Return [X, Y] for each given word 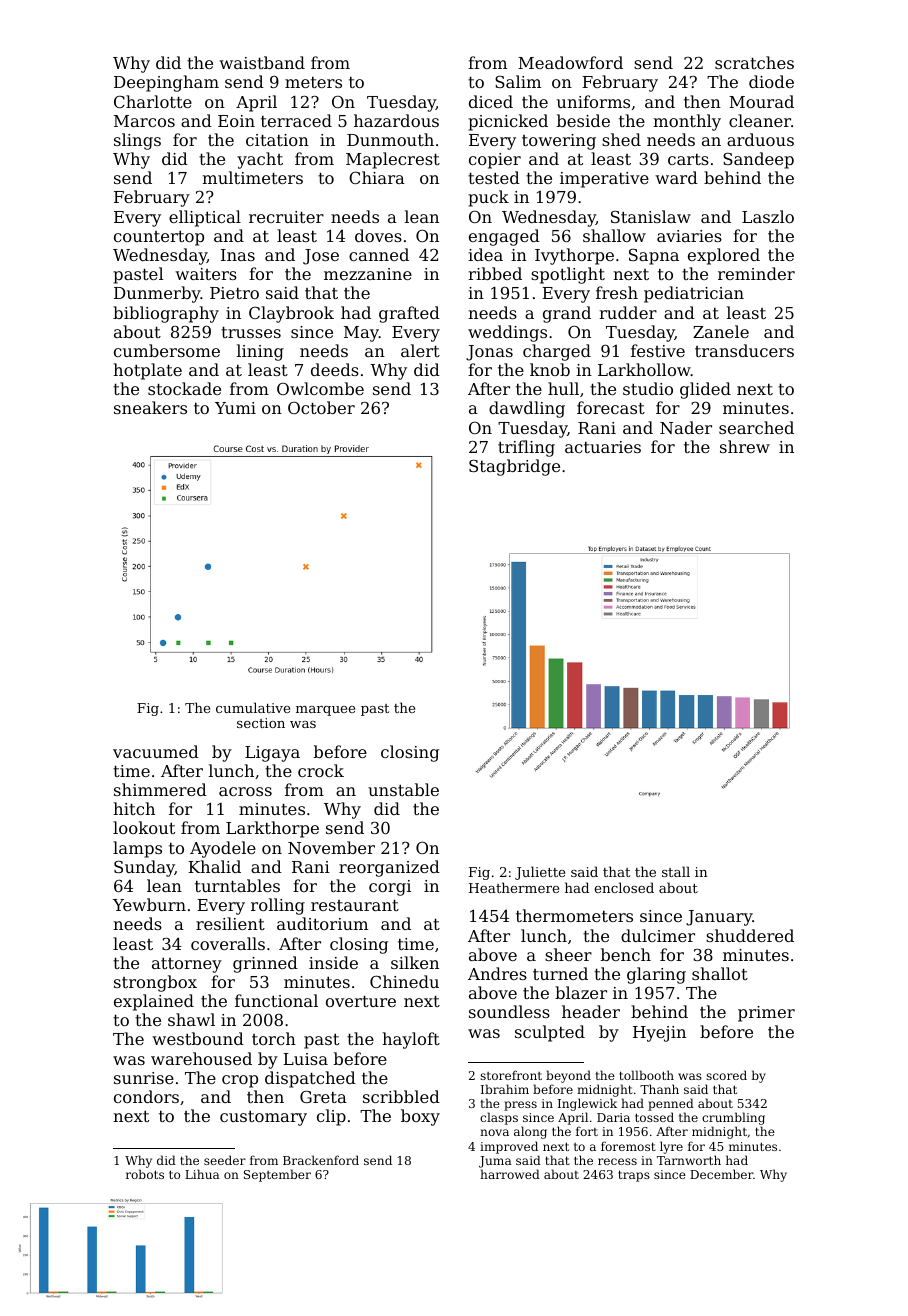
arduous [760, 139]
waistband [262, 62]
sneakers [150, 407]
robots [145, 1174]
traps [634, 1176]
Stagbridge [514, 467]
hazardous [396, 120]
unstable [403, 789]
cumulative [253, 707]
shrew [745, 446]
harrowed [510, 1174]
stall [676, 871]
